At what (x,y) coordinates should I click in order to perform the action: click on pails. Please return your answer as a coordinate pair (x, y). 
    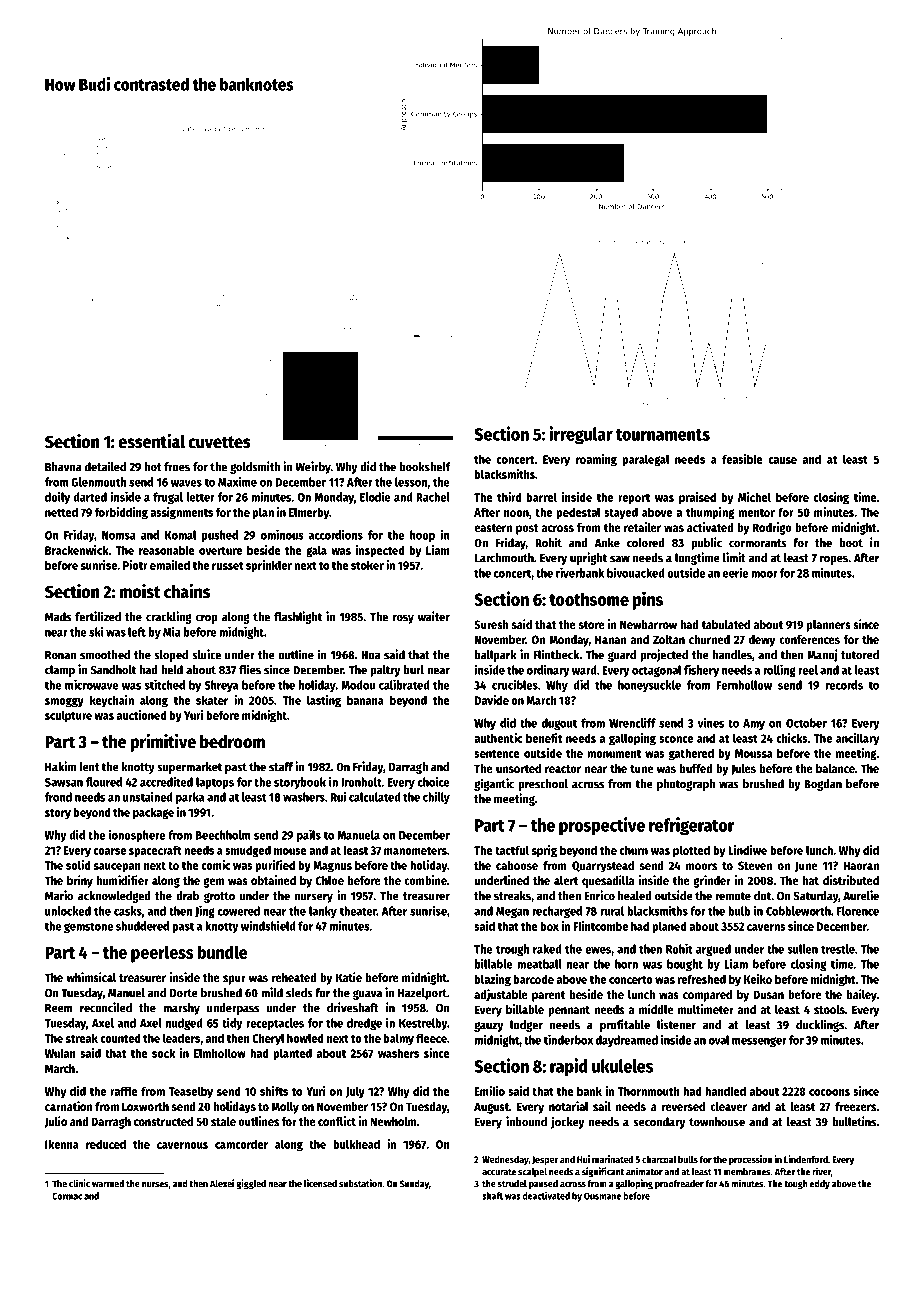
    Looking at the image, I should click on (309, 836).
